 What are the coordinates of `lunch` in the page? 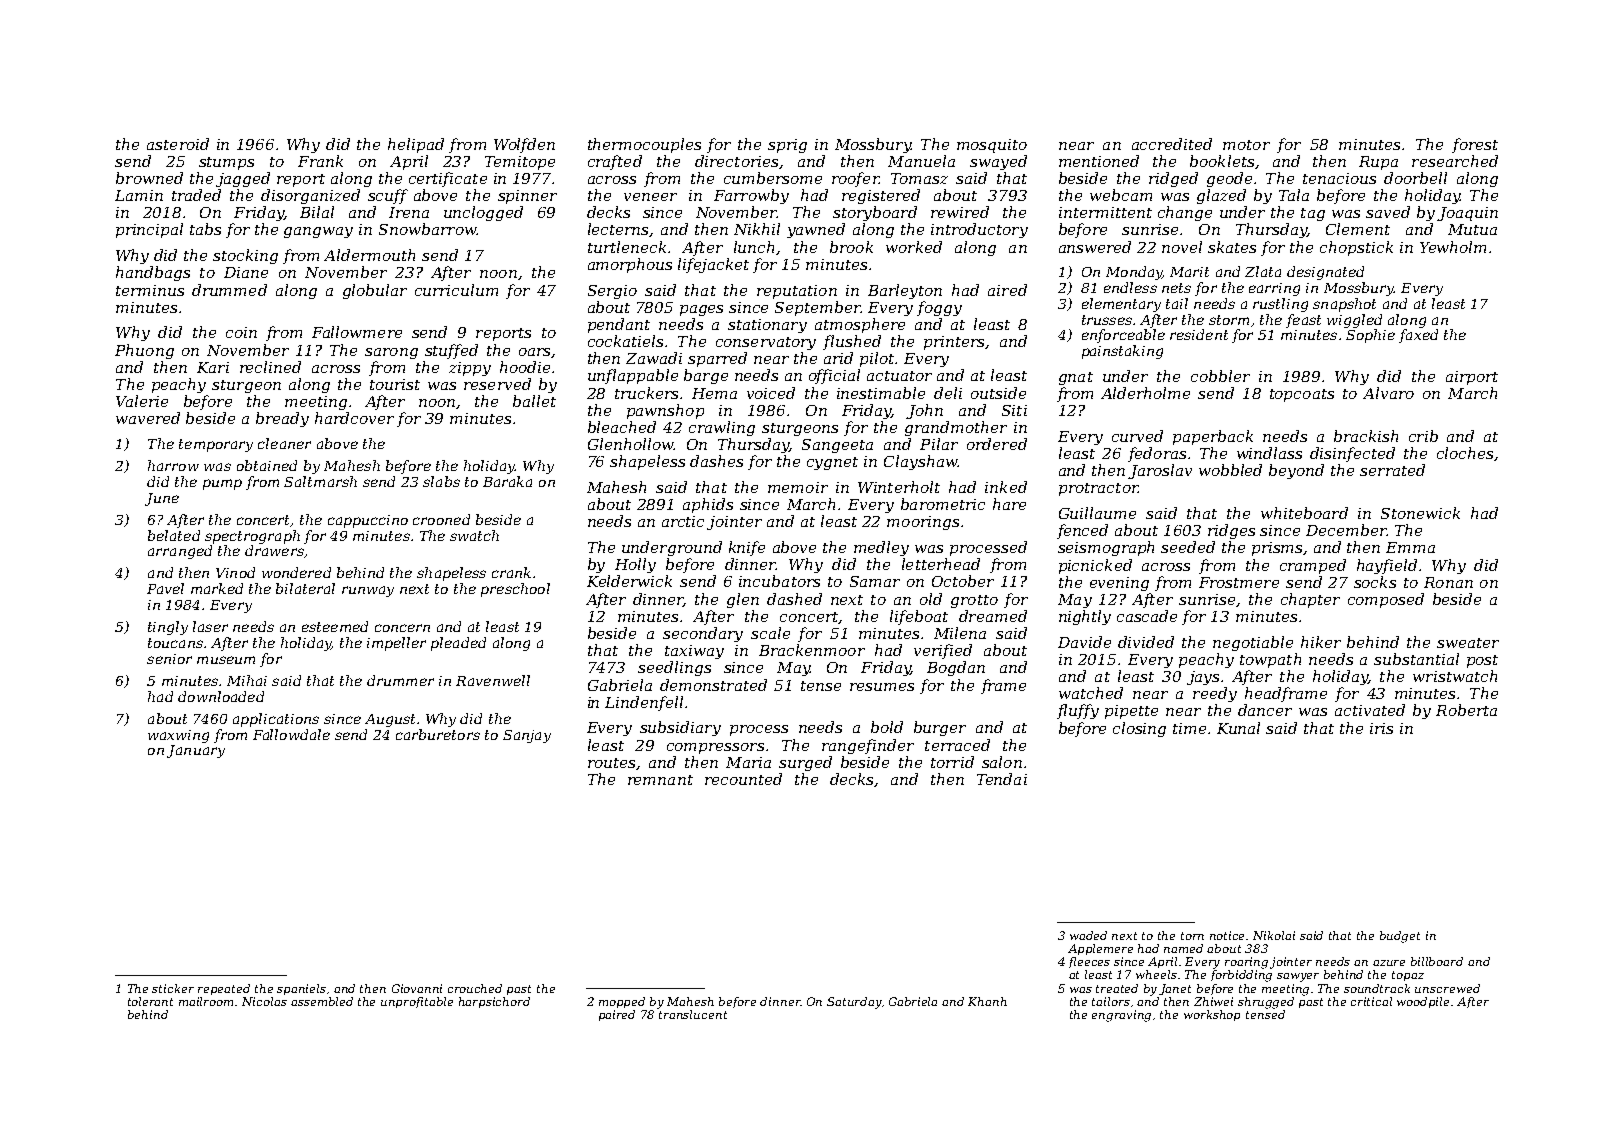 It's located at (754, 247).
